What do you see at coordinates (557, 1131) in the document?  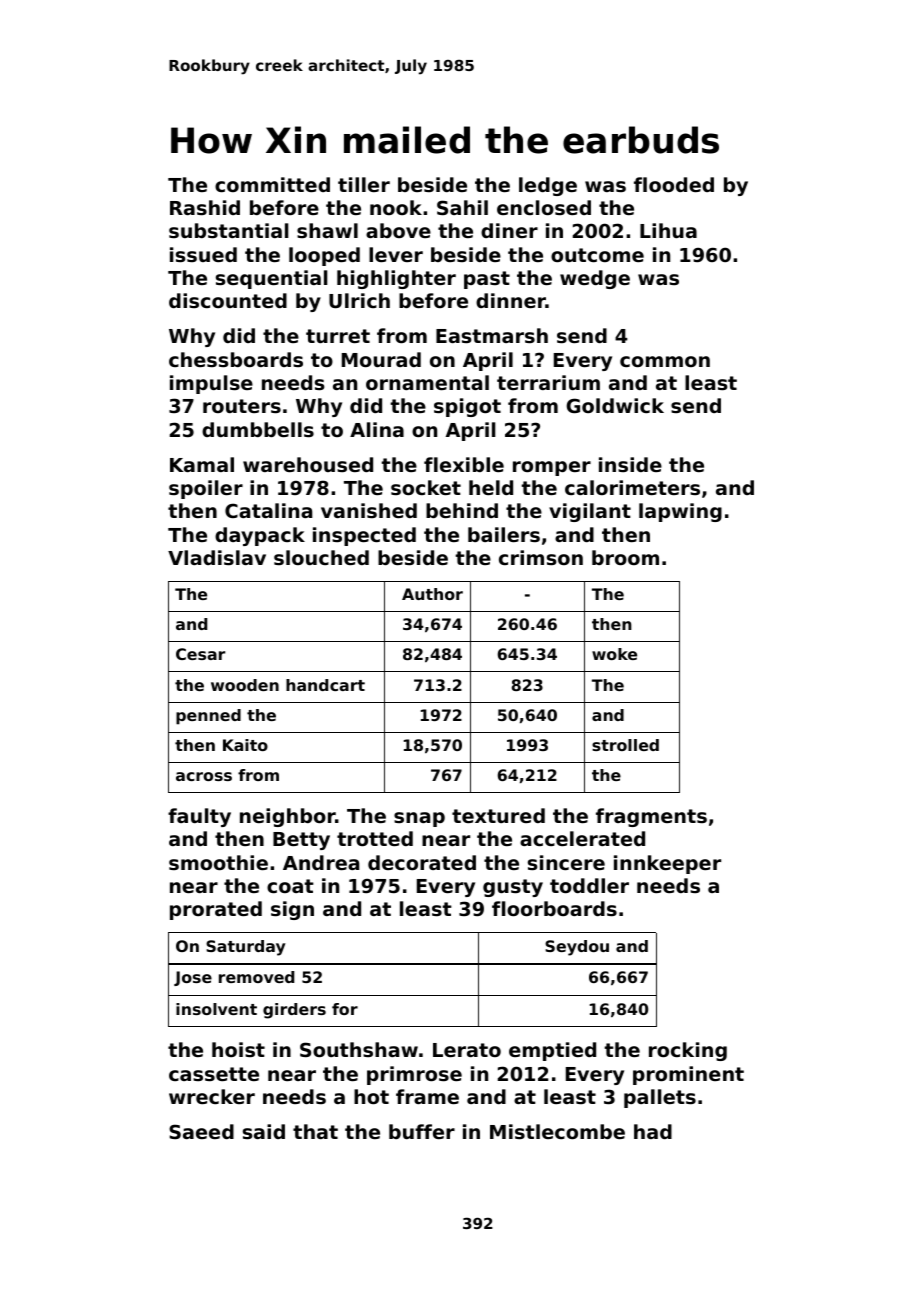 I see `Mistlecombe` at bounding box center [557, 1131].
